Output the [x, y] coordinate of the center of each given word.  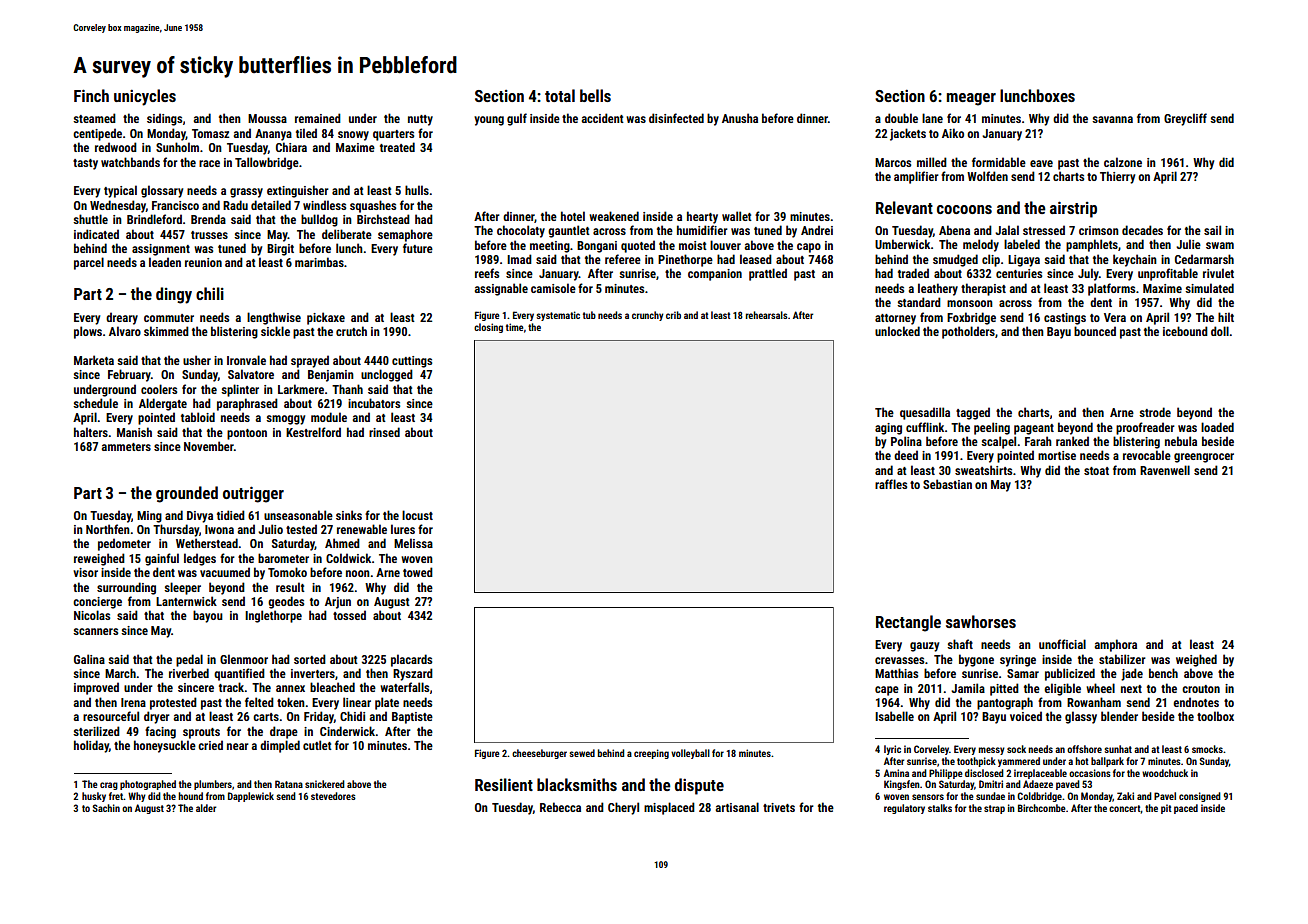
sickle [275, 331]
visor [85, 572]
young [489, 121]
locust [417, 515]
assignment [161, 250]
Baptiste [412, 718]
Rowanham [1094, 702]
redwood [116, 147]
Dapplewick [251, 797]
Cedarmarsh [1204, 259]
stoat [1096, 471]
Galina [89, 659]
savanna [1112, 119]
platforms [1111, 289]
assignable [501, 289]
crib [673, 315]
